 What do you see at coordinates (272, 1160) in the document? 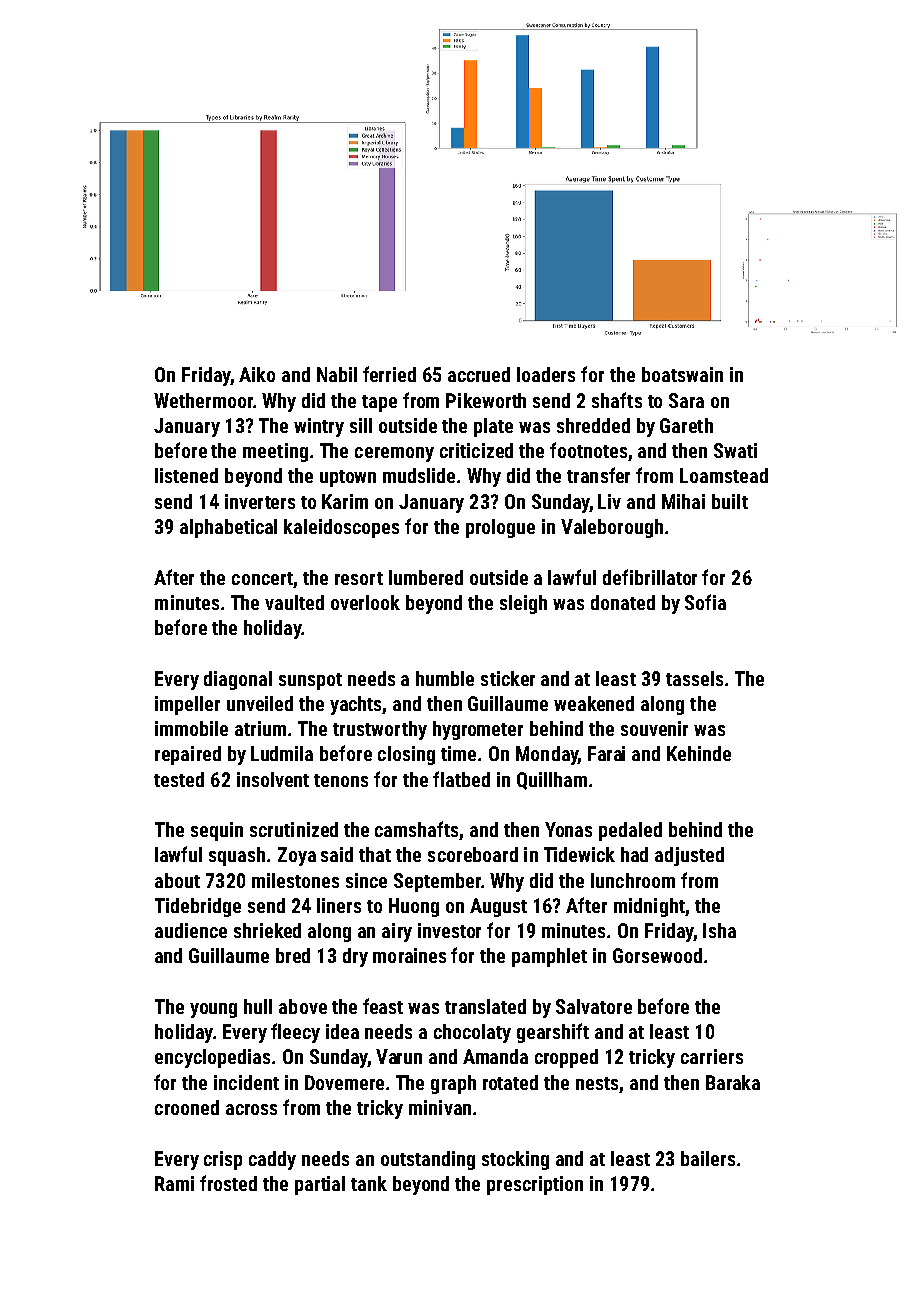
I see `caddy` at bounding box center [272, 1160].
